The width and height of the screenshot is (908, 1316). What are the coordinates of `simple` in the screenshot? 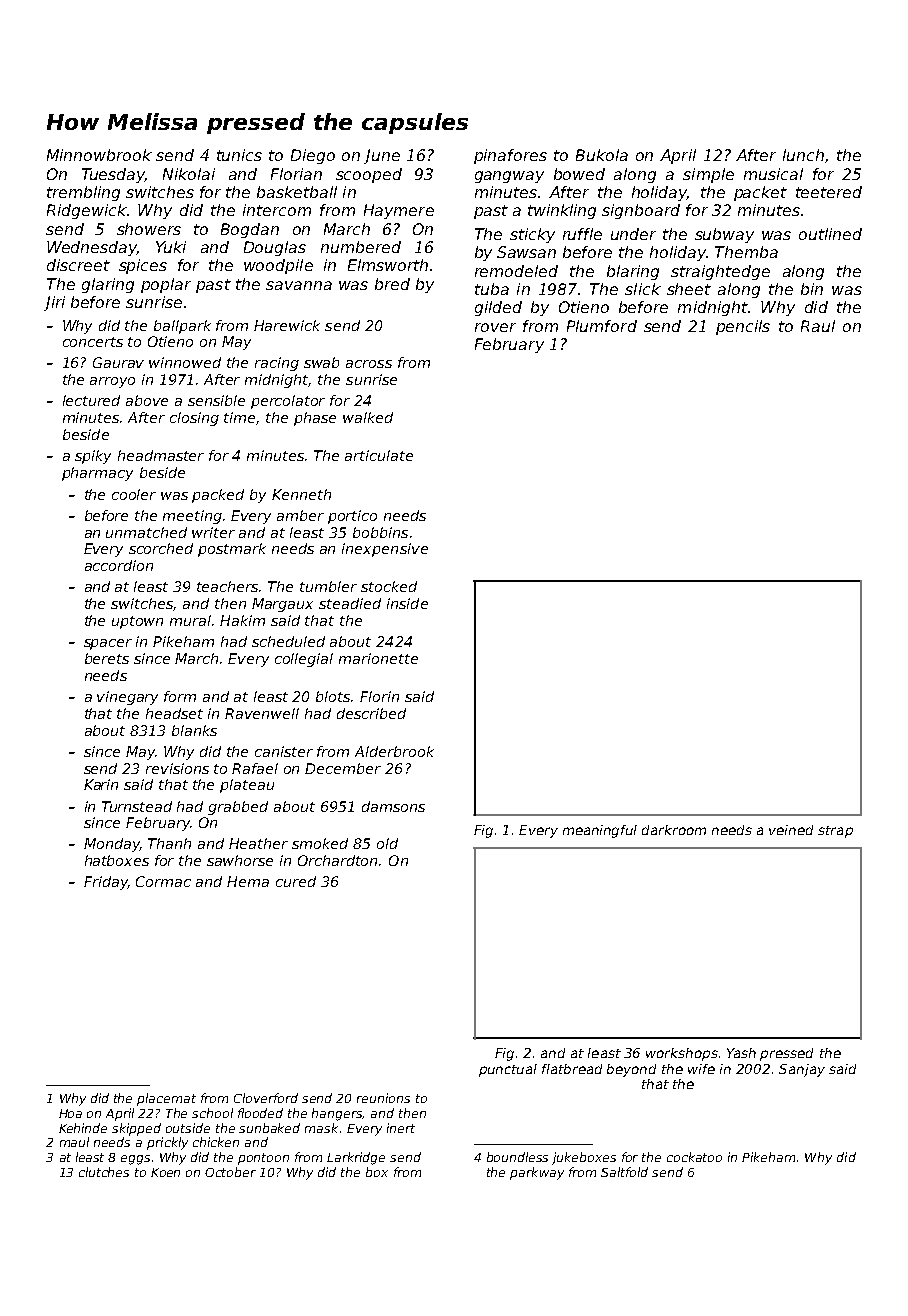 It's located at (708, 175).
